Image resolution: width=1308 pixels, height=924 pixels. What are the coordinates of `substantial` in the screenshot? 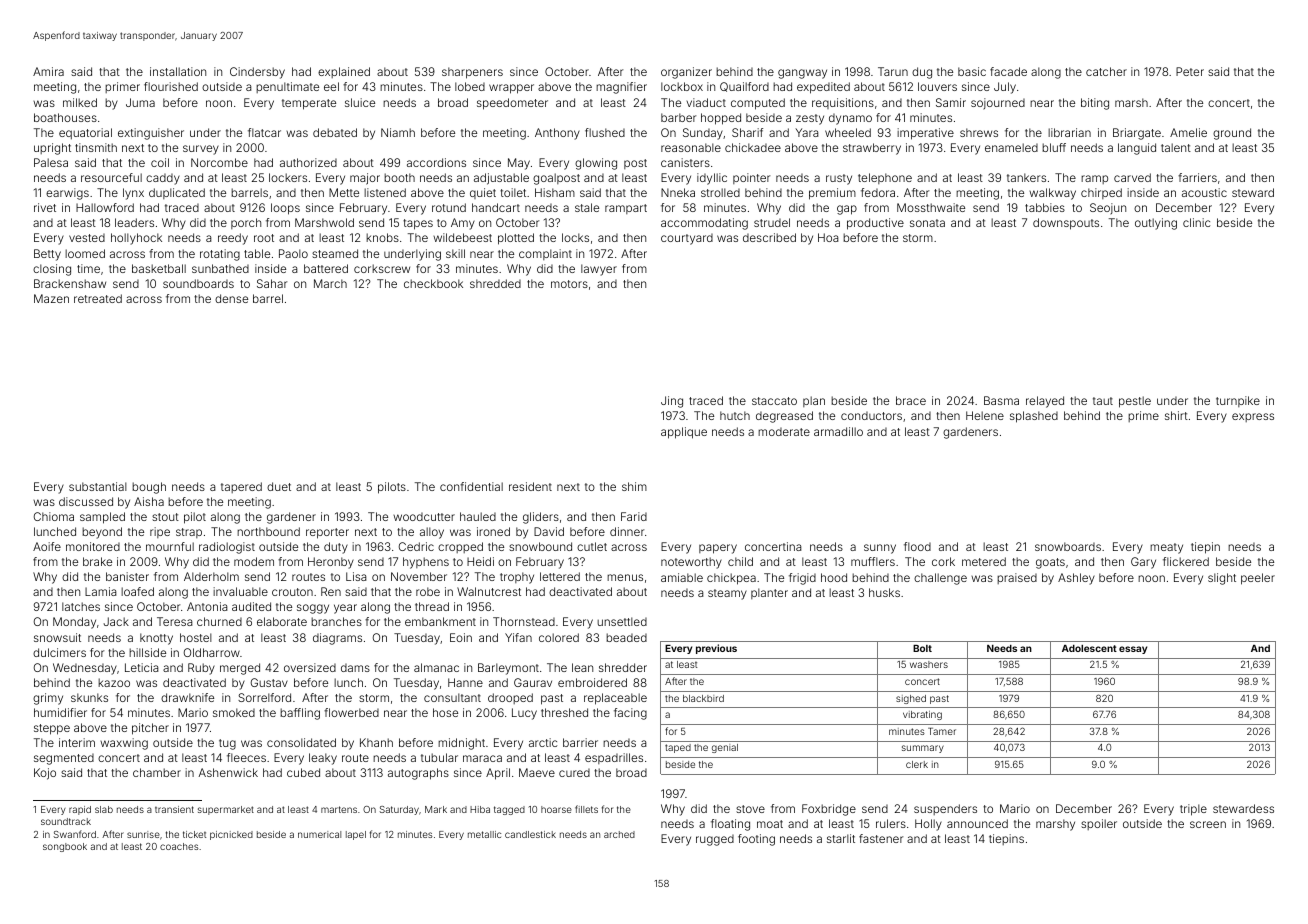 It's located at (98, 486).
